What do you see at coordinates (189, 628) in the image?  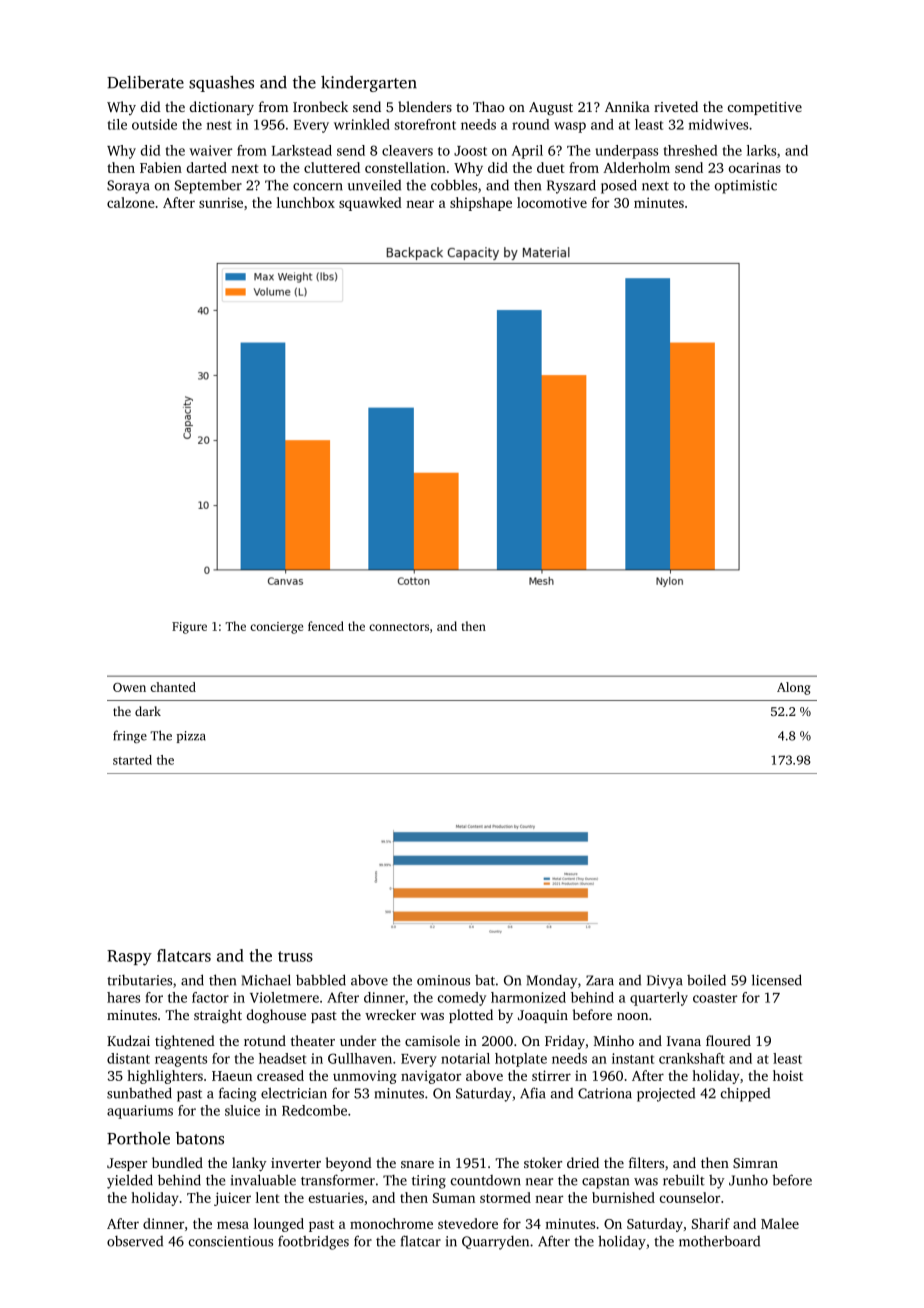 I see `Figure` at bounding box center [189, 628].
